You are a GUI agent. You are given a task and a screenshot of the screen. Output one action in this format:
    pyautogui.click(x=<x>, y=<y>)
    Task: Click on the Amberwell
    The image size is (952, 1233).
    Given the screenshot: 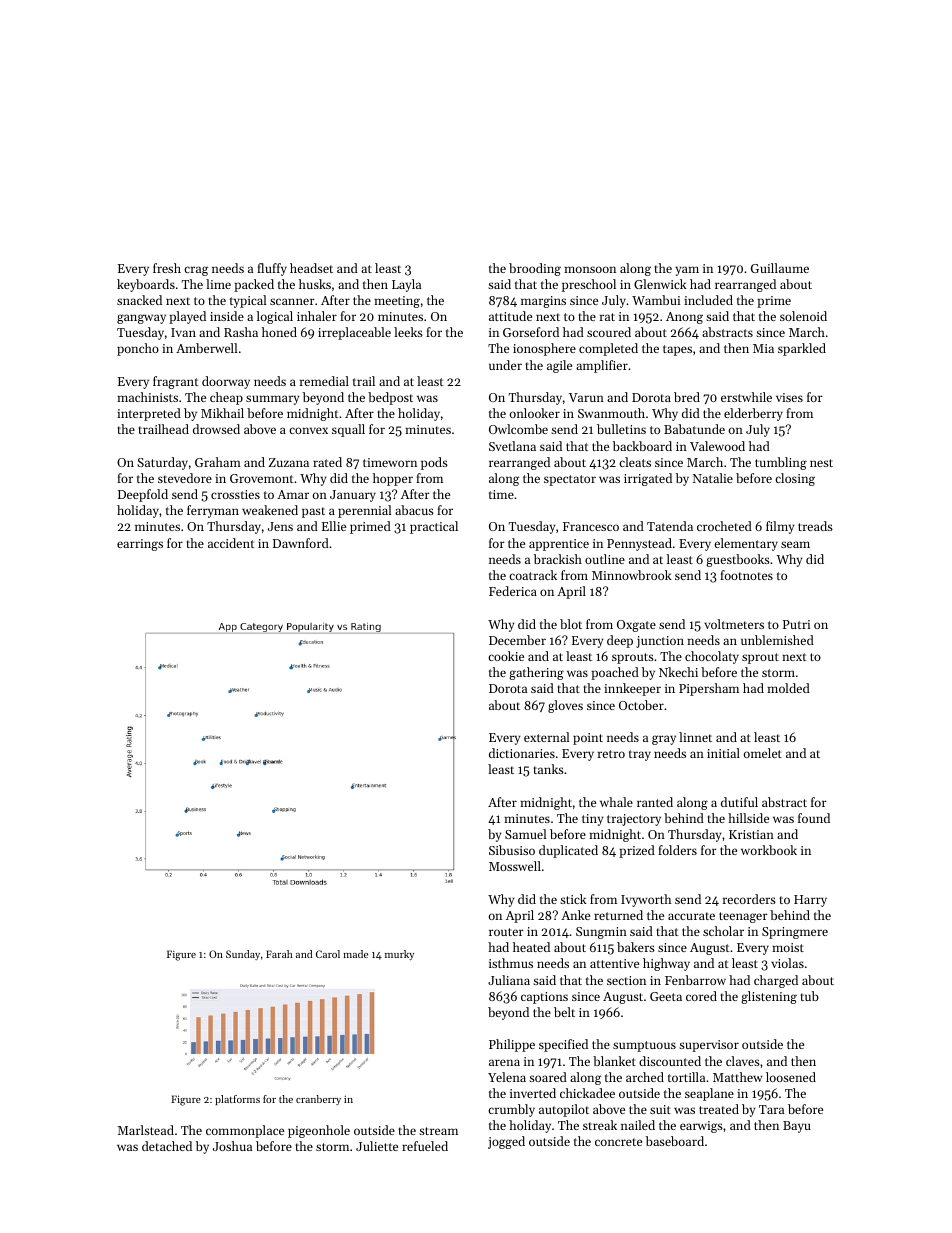 What is the action you would take?
    pyautogui.click(x=207, y=348)
